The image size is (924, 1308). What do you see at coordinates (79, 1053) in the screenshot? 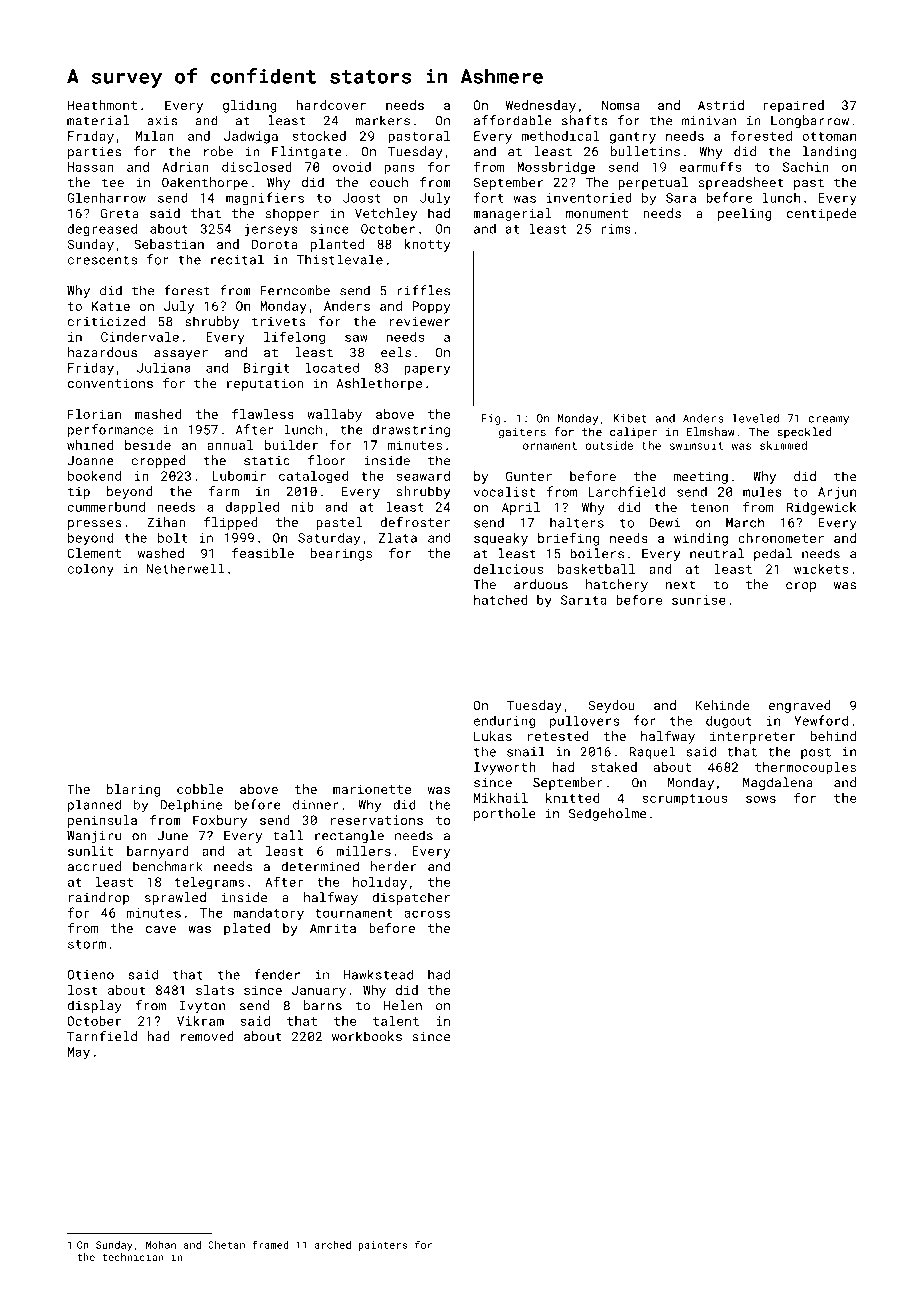
I see `May` at bounding box center [79, 1053].
